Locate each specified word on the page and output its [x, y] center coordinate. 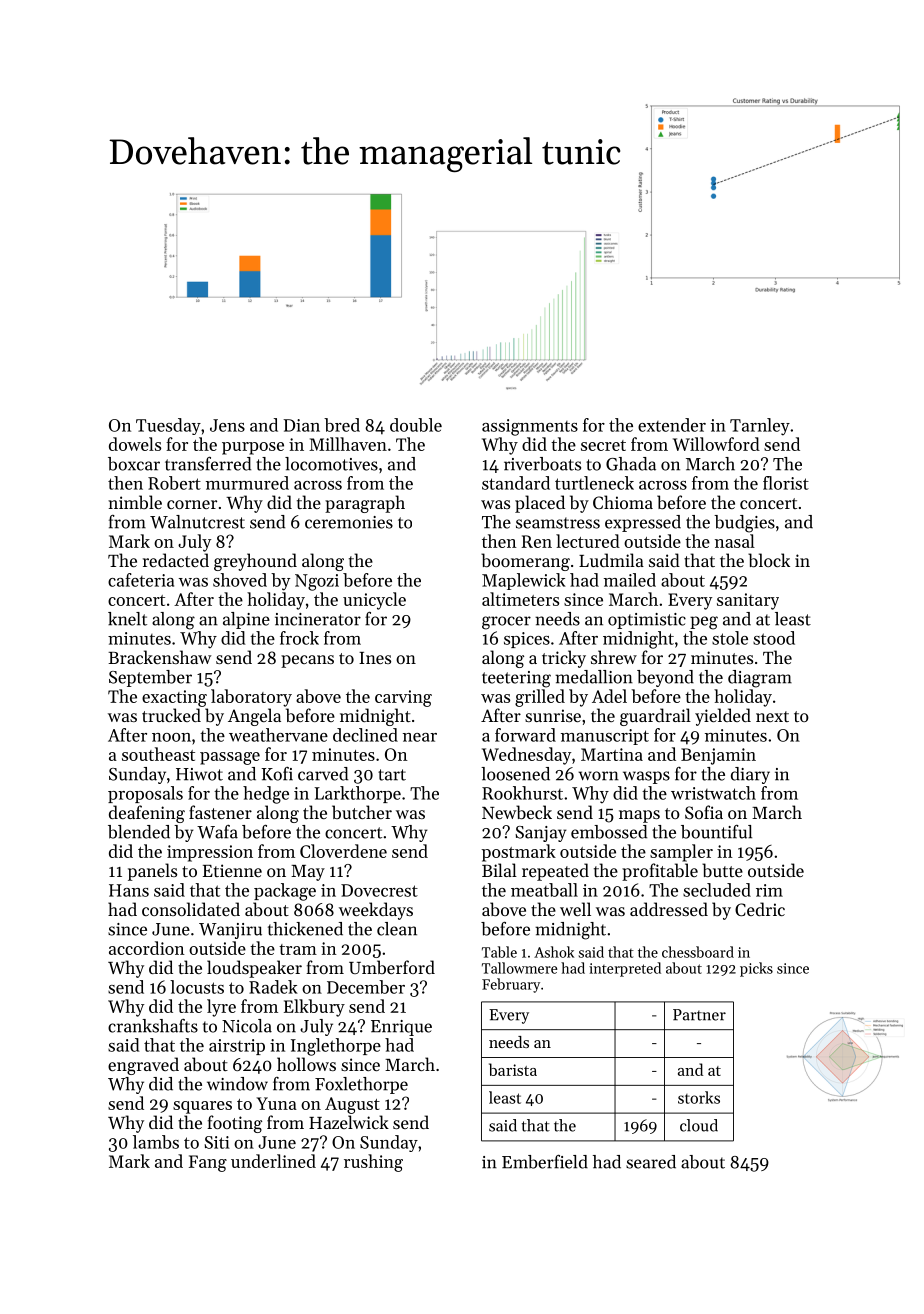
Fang [208, 1163]
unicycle [374, 601]
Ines [375, 658]
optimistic [647, 621]
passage [230, 758]
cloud [699, 1125]
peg [704, 623]
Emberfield [545, 1162]
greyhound [255, 562]
